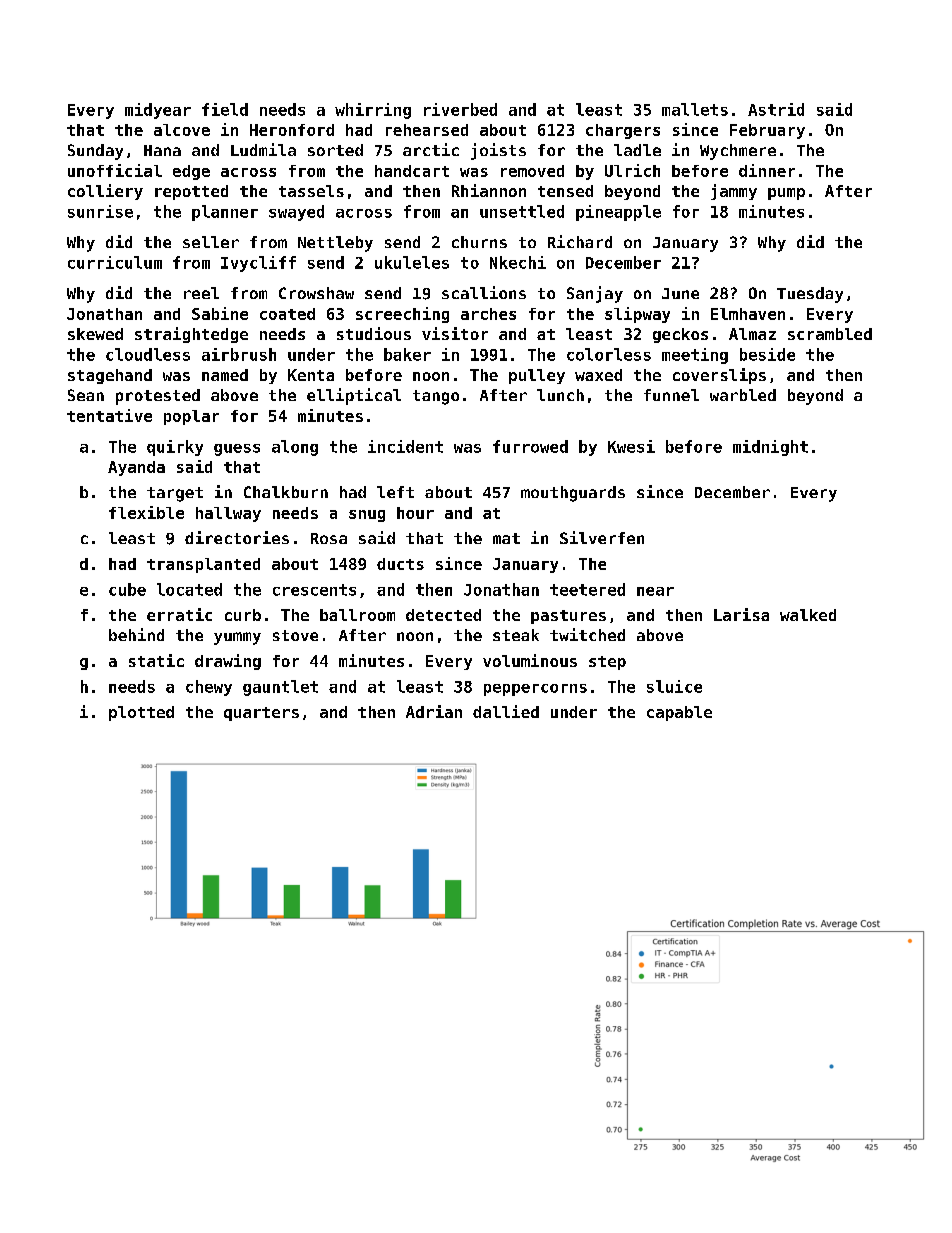 The width and height of the document is (952, 1233). What do you see at coordinates (506, 711) in the document?
I see `dallied` at bounding box center [506, 711].
